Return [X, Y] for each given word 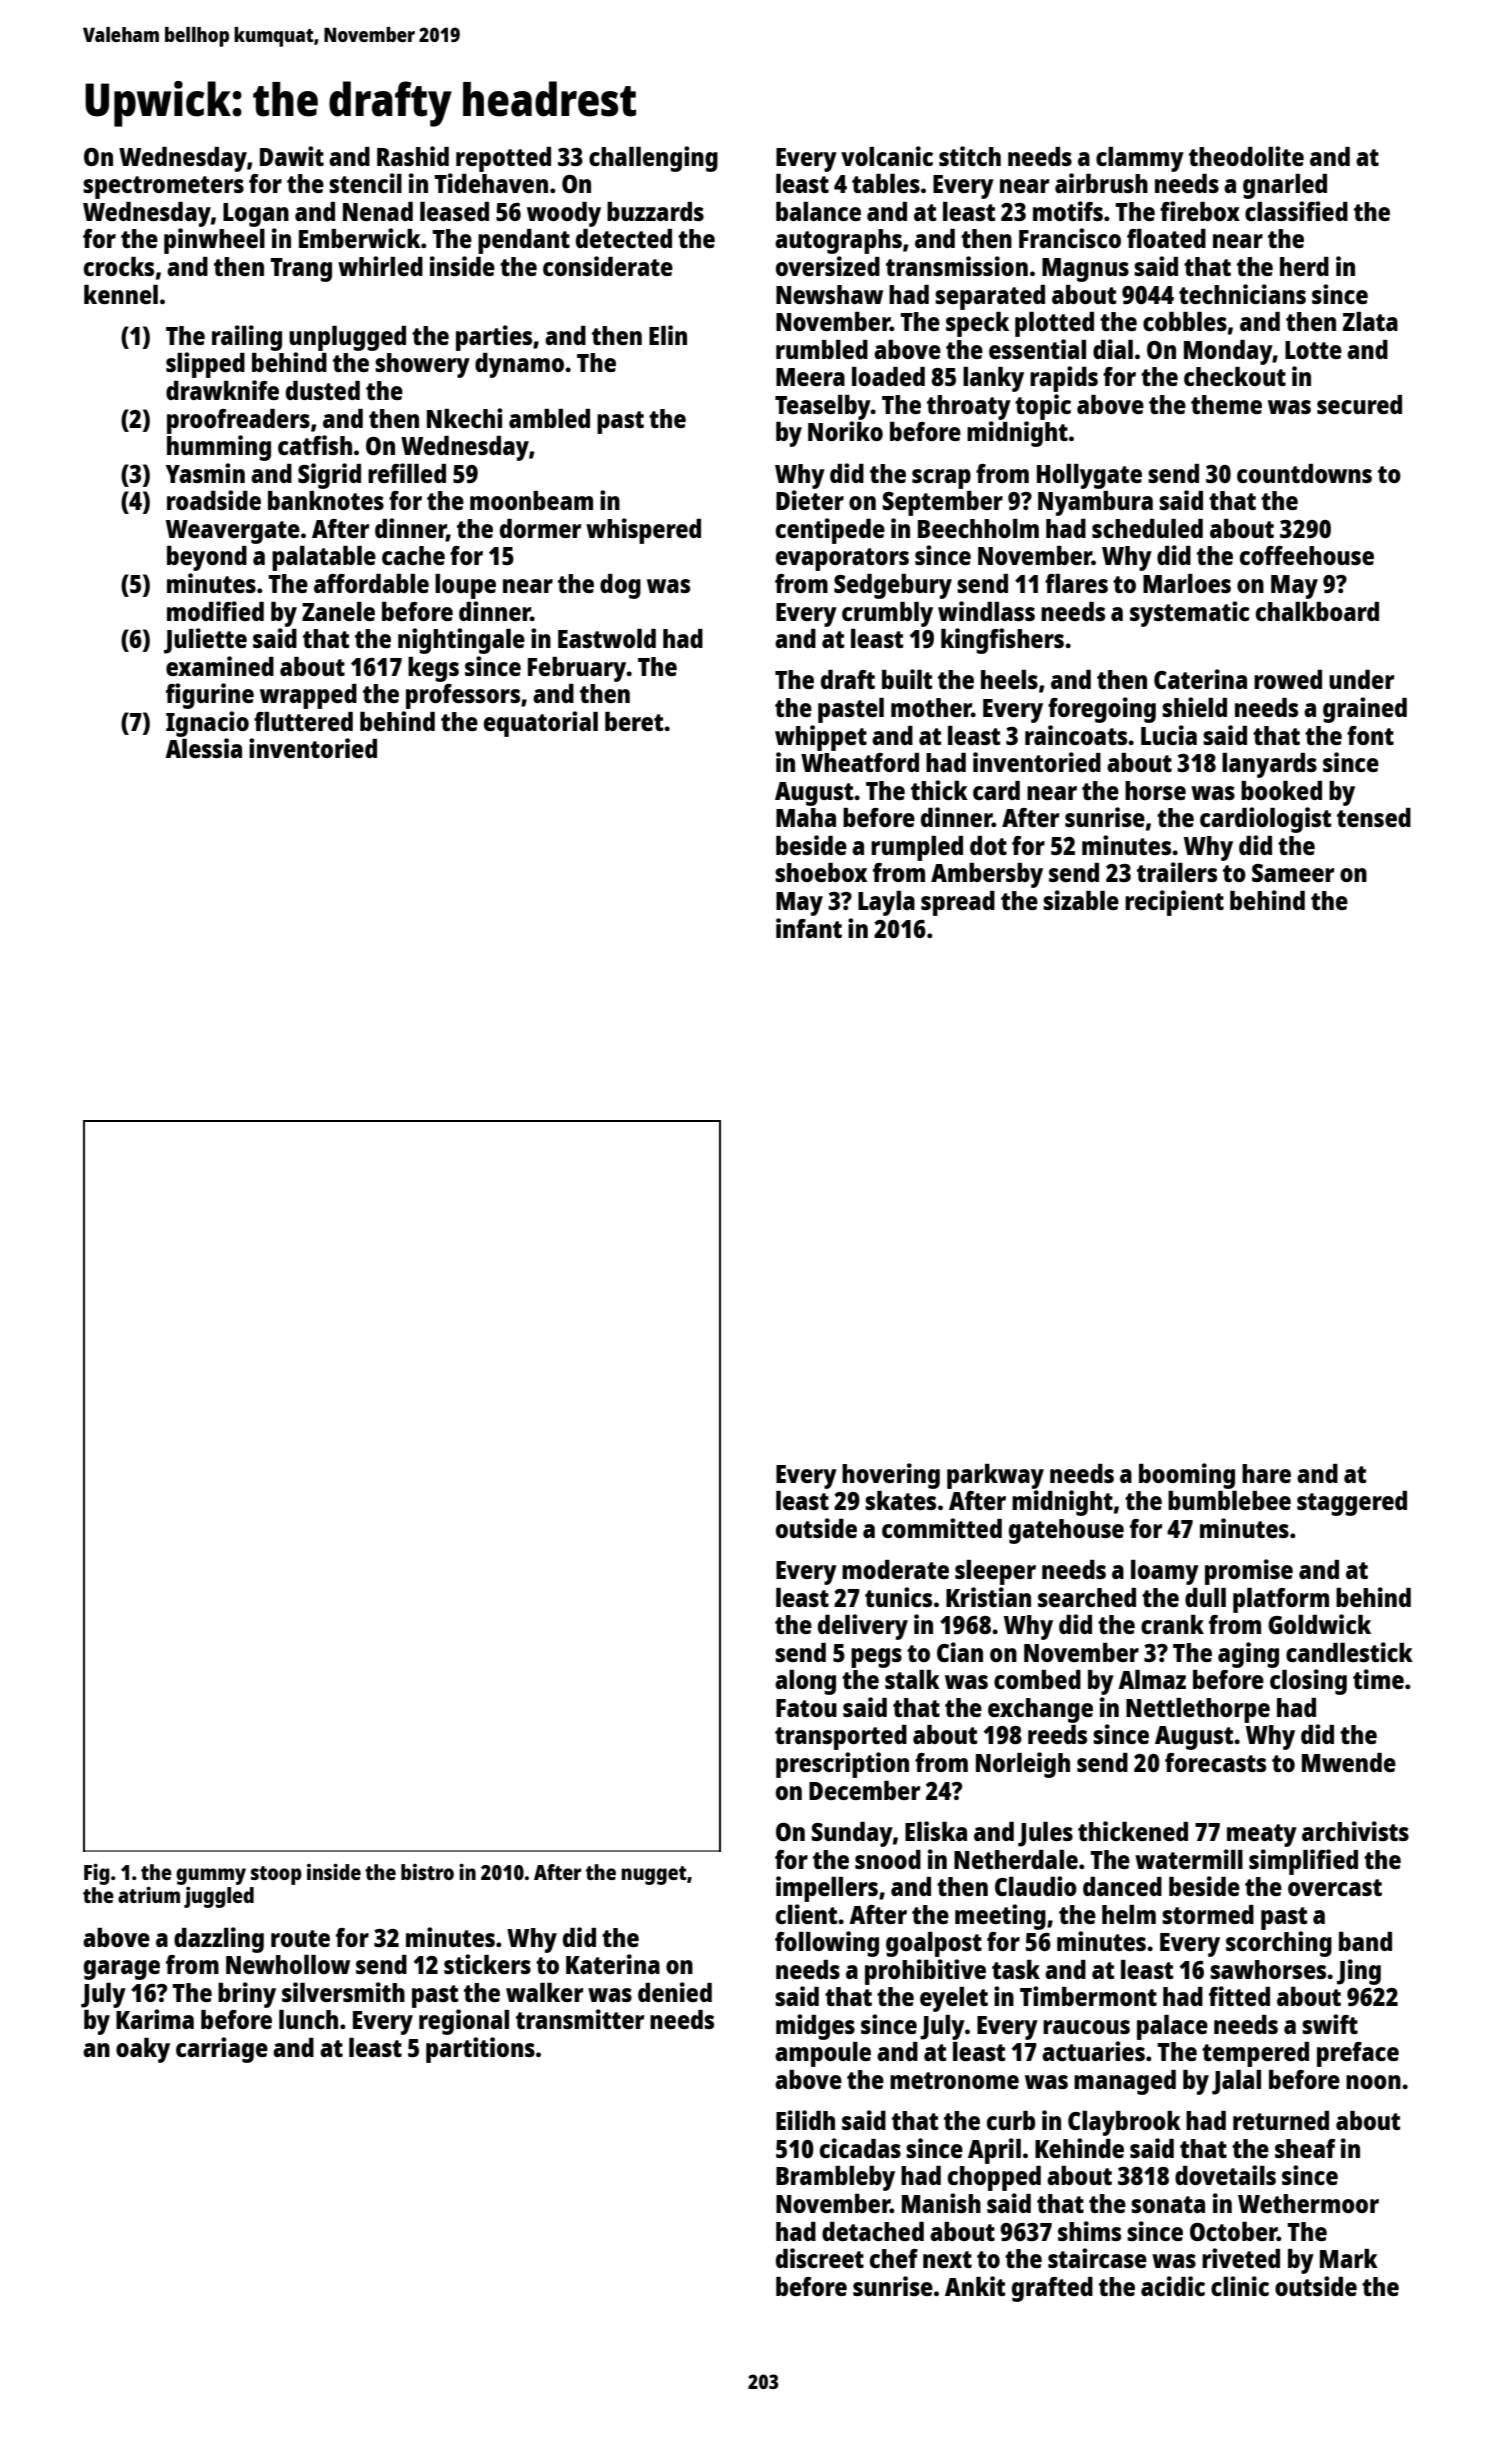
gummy [211, 1876]
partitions [480, 2050]
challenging [653, 159]
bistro [427, 1872]
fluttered [303, 721]
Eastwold [607, 638]
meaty [1262, 1835]
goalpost [934, 1944]
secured [1359, 404]
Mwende [1349, 1762]
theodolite [1246, 156]
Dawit [292, 156]
